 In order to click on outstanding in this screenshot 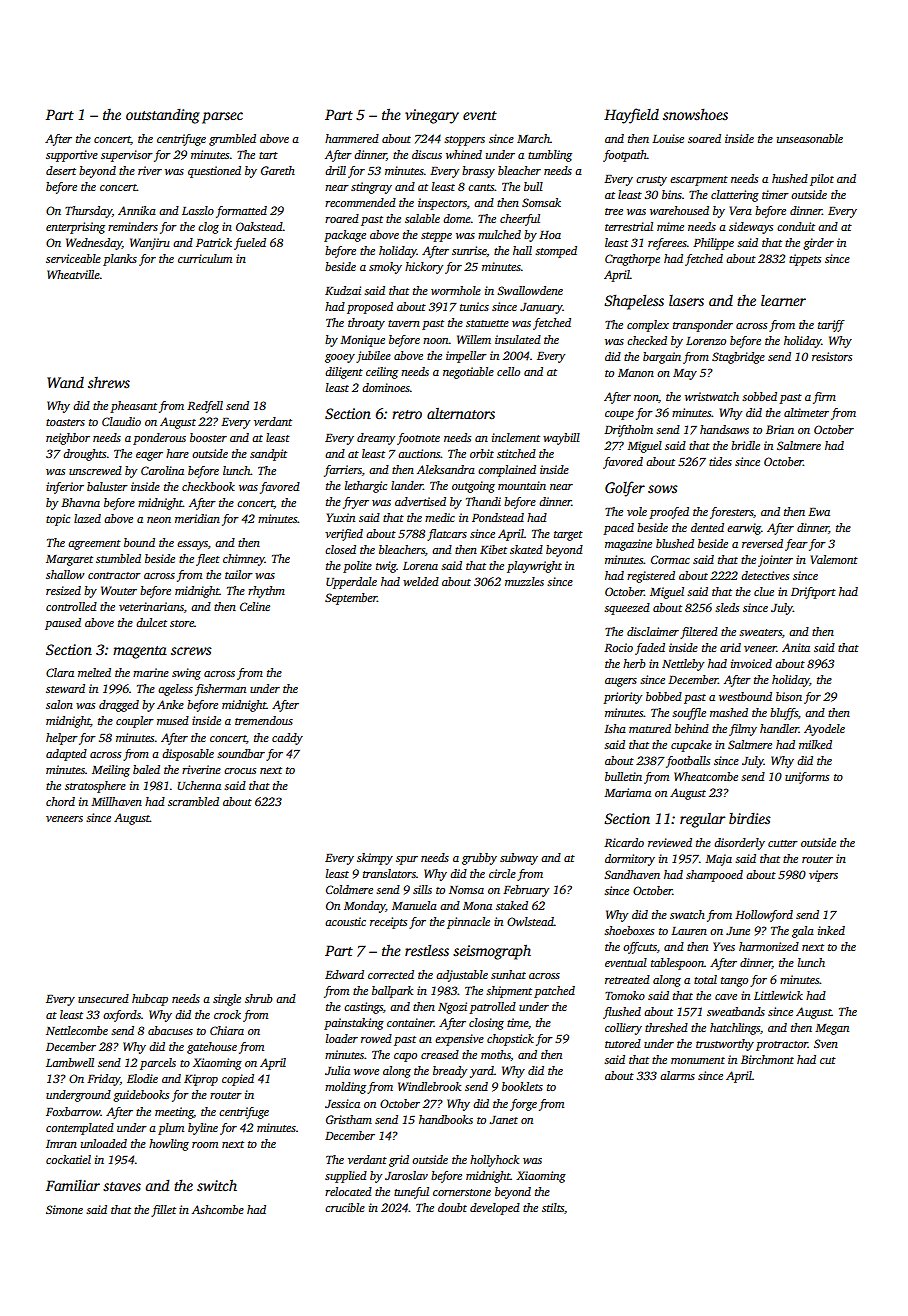, I will do `click(163, 116)`.
